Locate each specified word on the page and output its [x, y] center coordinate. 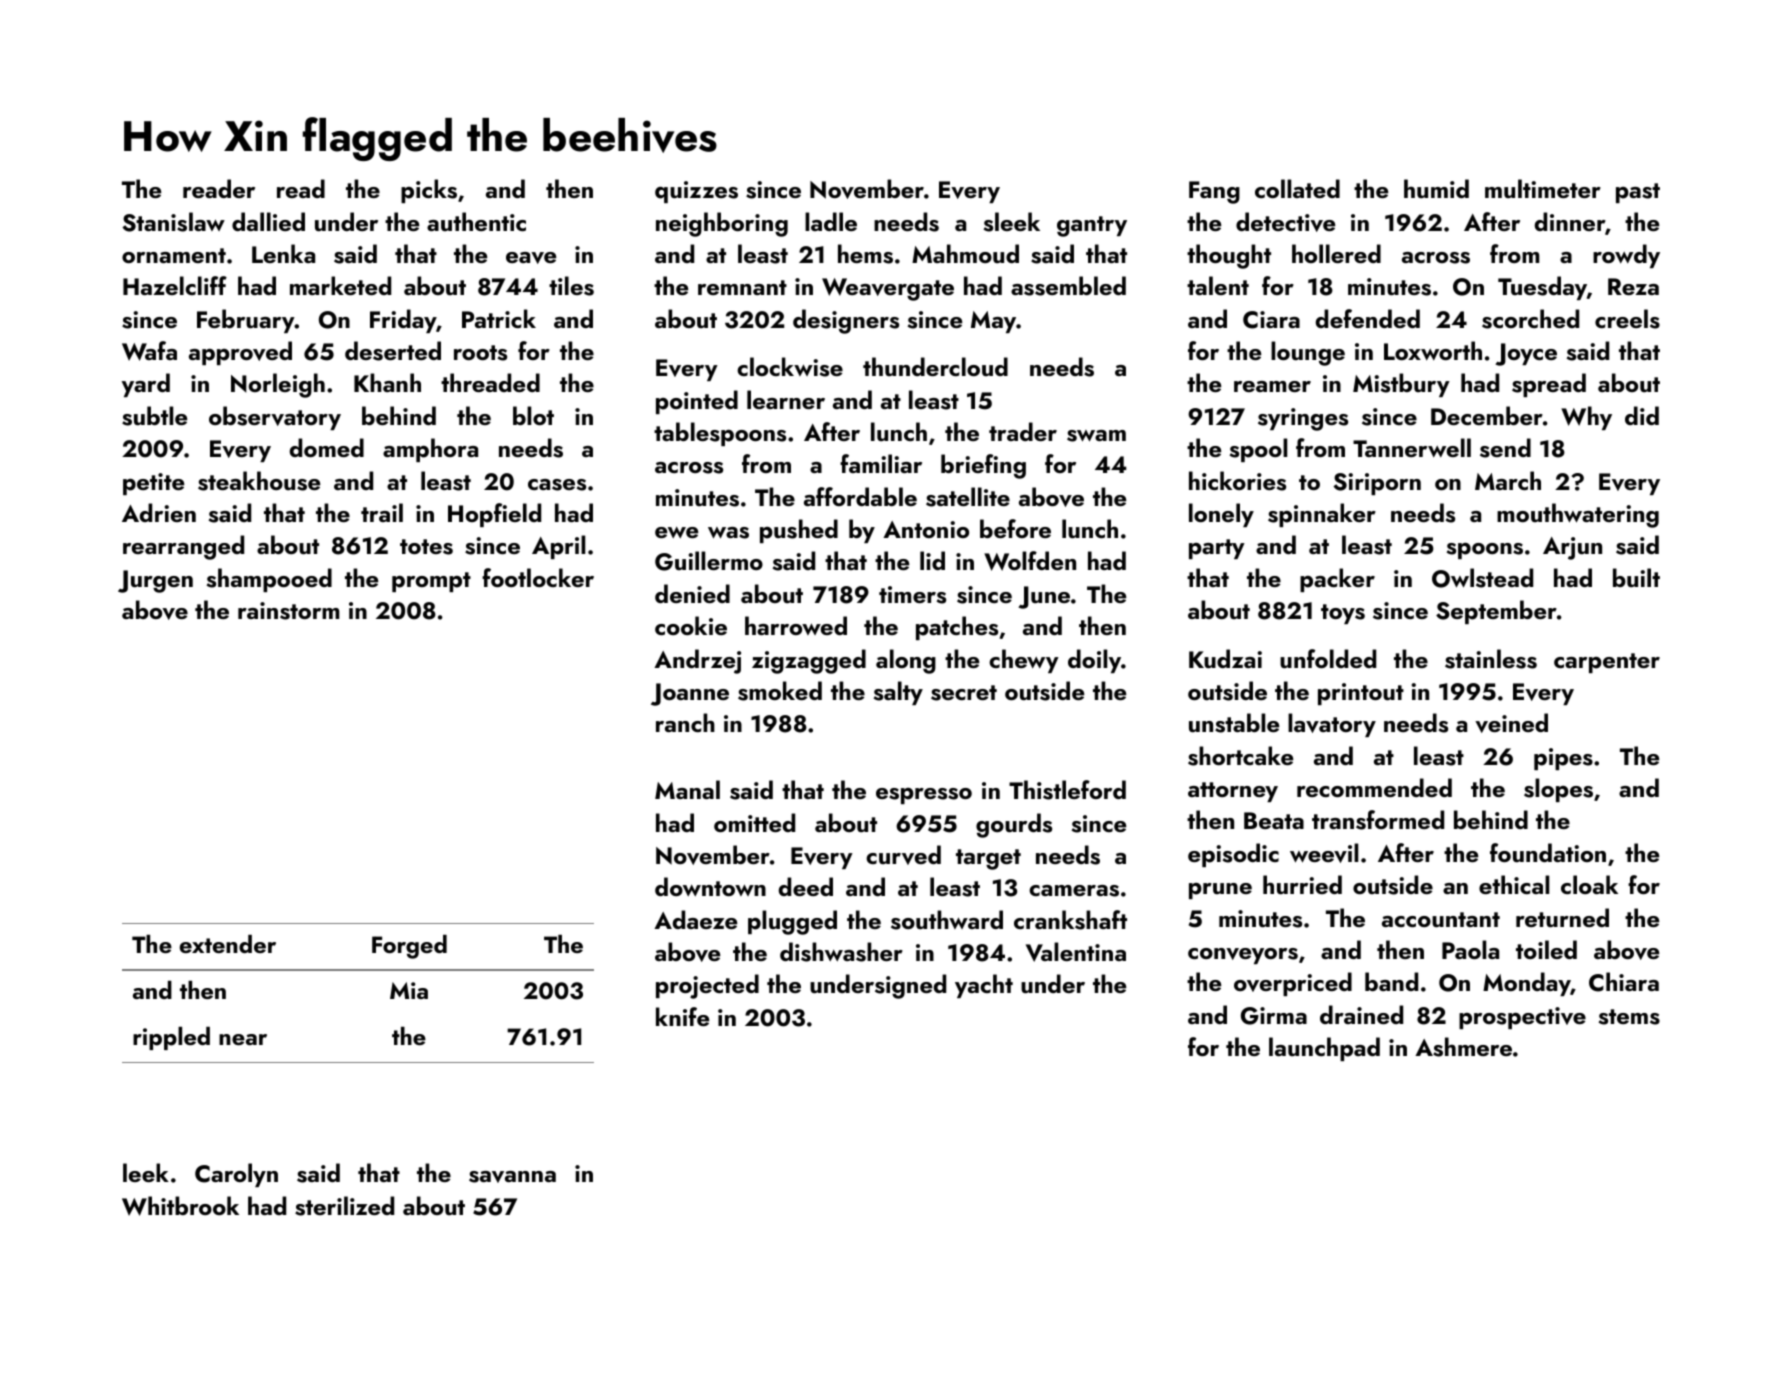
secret [964, 693]
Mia [409, 990]
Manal [687, 789]
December [1487, 415]
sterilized [344, 1206]
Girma [1274, 1016]
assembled [1068, 286]
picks [429, 191]
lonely [1221, 515]
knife [682, 1016]
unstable [1234, 723]
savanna [512, 1177]
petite [153, 484]
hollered [1336, 253]
